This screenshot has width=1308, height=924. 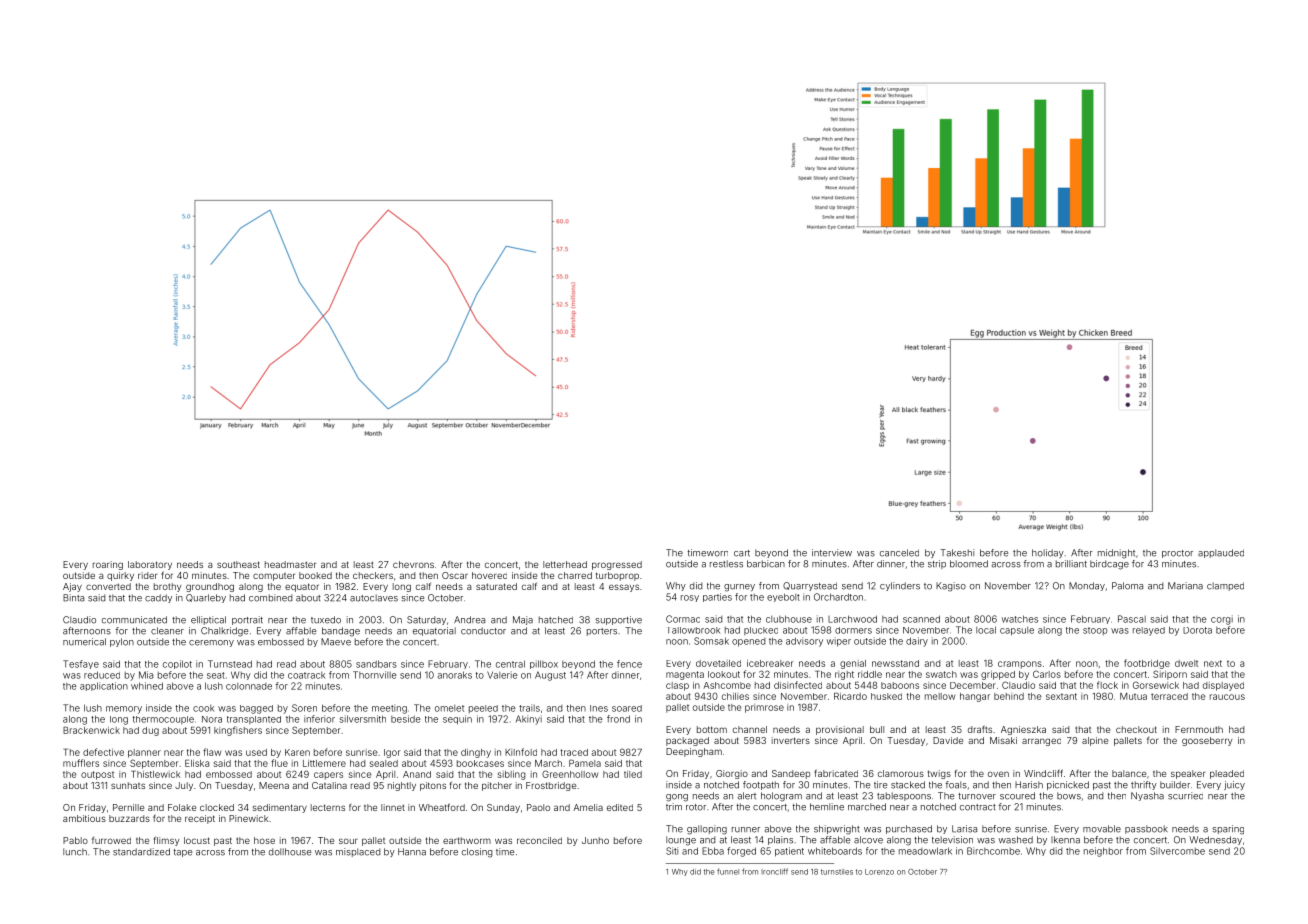 I want to click on application, so click(x=104, y=686).
